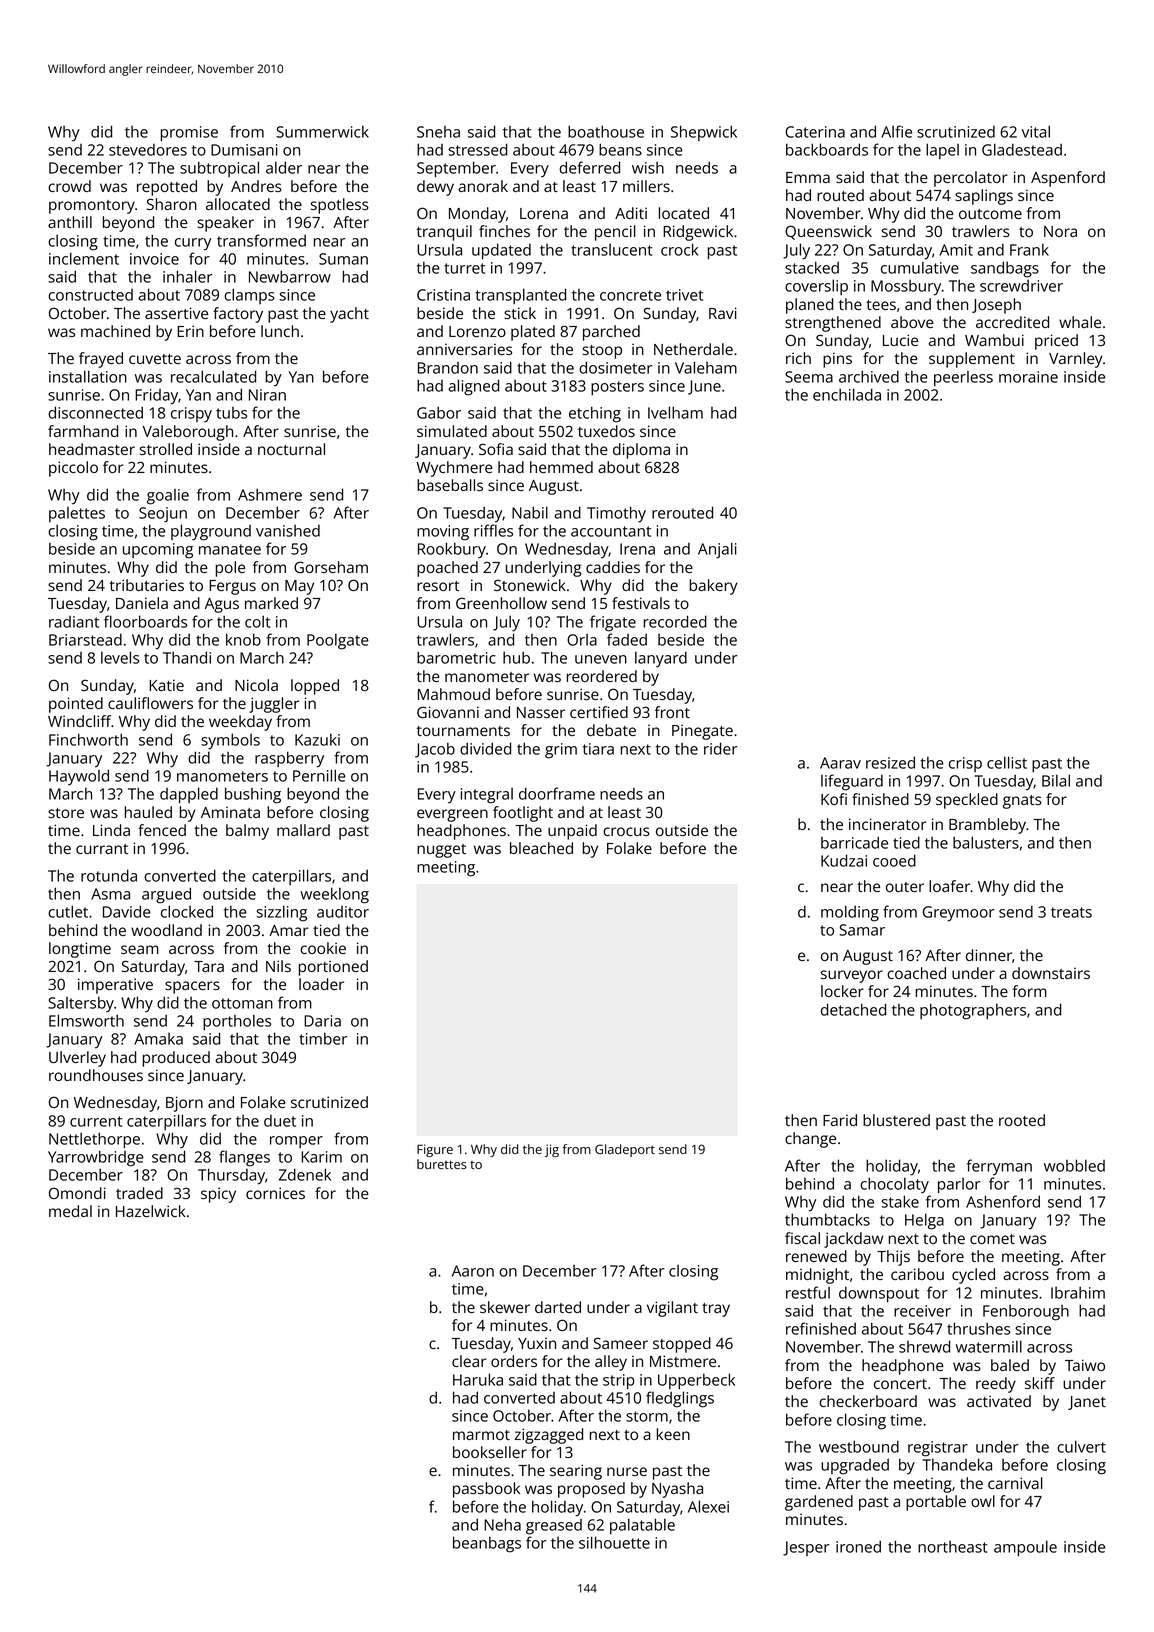 The image size is (1154, 1632). Describe the element at coordinates (706, 367) in the image. I see `Valeham` at that location.
